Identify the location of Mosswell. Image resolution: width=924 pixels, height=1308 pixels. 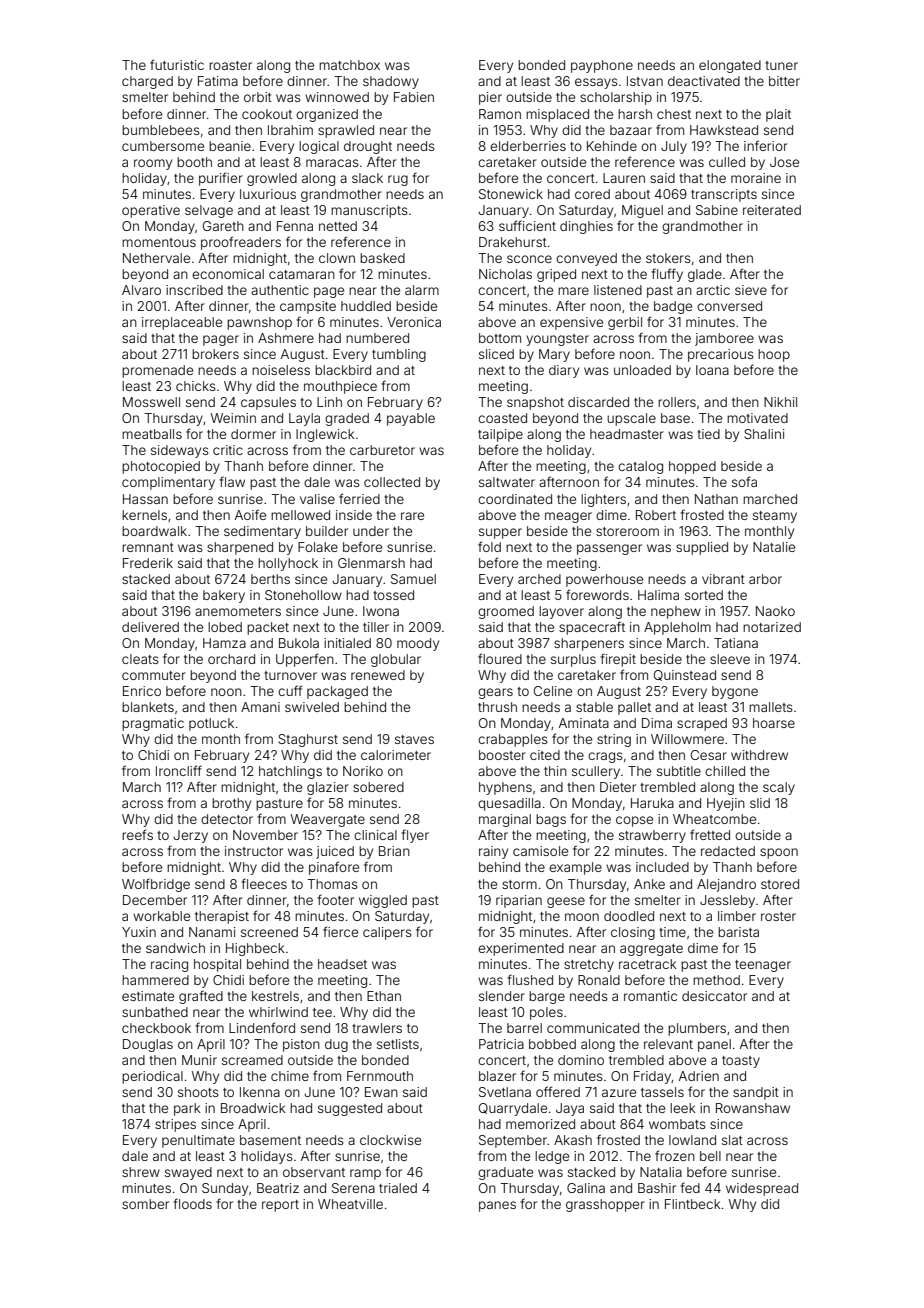
(151, 402).
